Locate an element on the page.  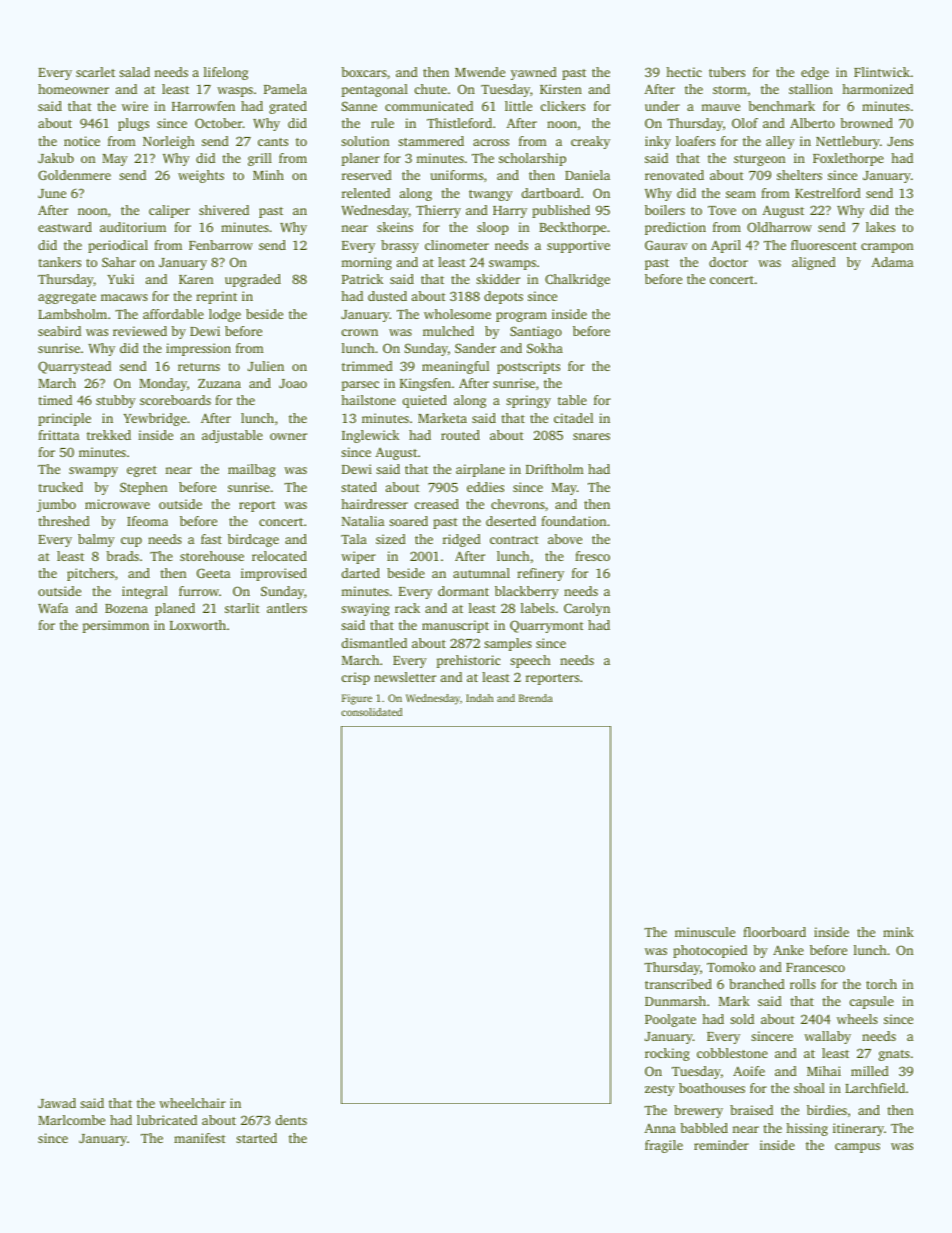
depots is located at coordinates (503, 297).
